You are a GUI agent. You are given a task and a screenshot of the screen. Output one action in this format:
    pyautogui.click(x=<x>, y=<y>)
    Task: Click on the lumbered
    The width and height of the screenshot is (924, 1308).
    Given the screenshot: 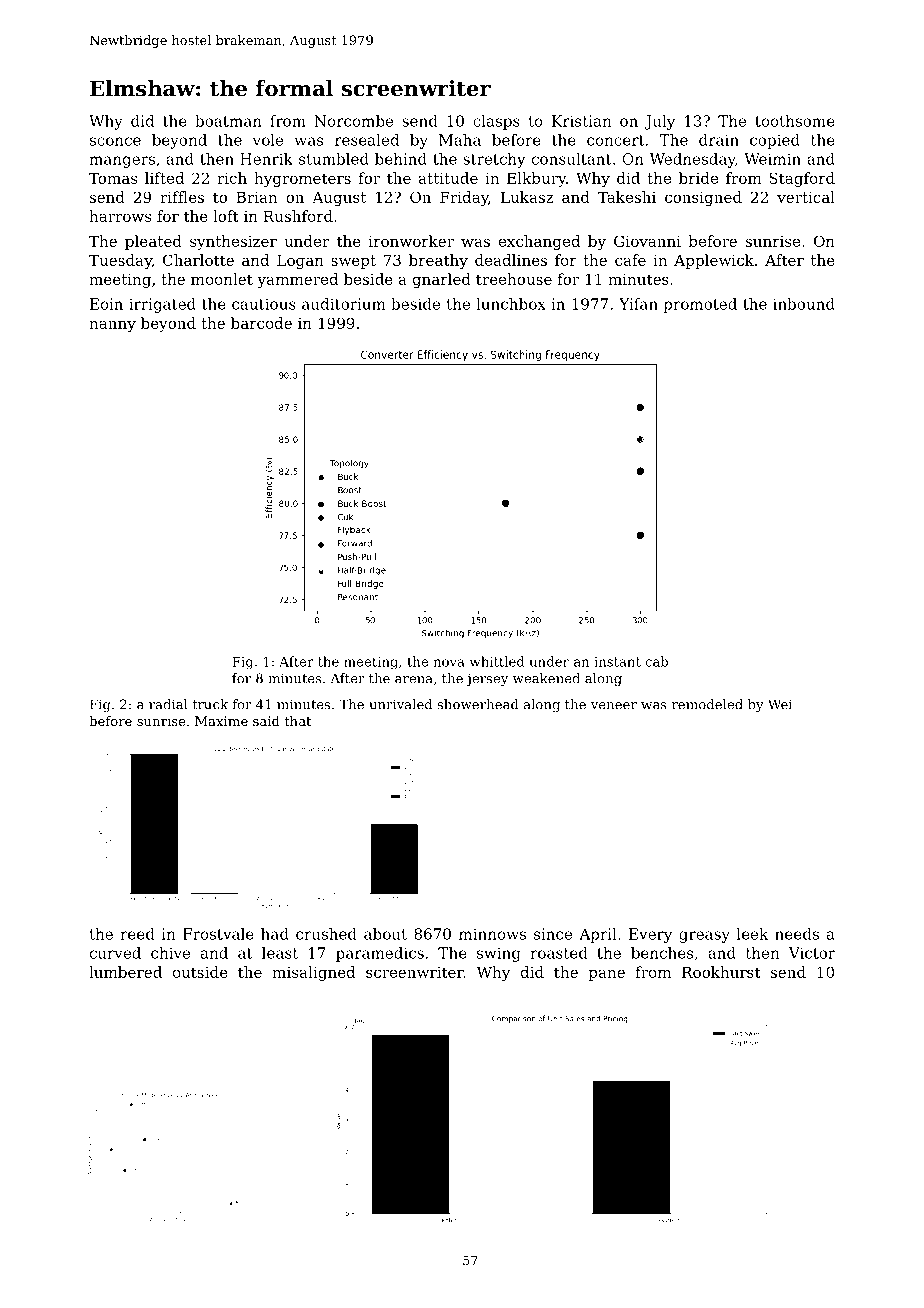 What is the action you would take?
    pyautogui.click(x=125, y=972)
